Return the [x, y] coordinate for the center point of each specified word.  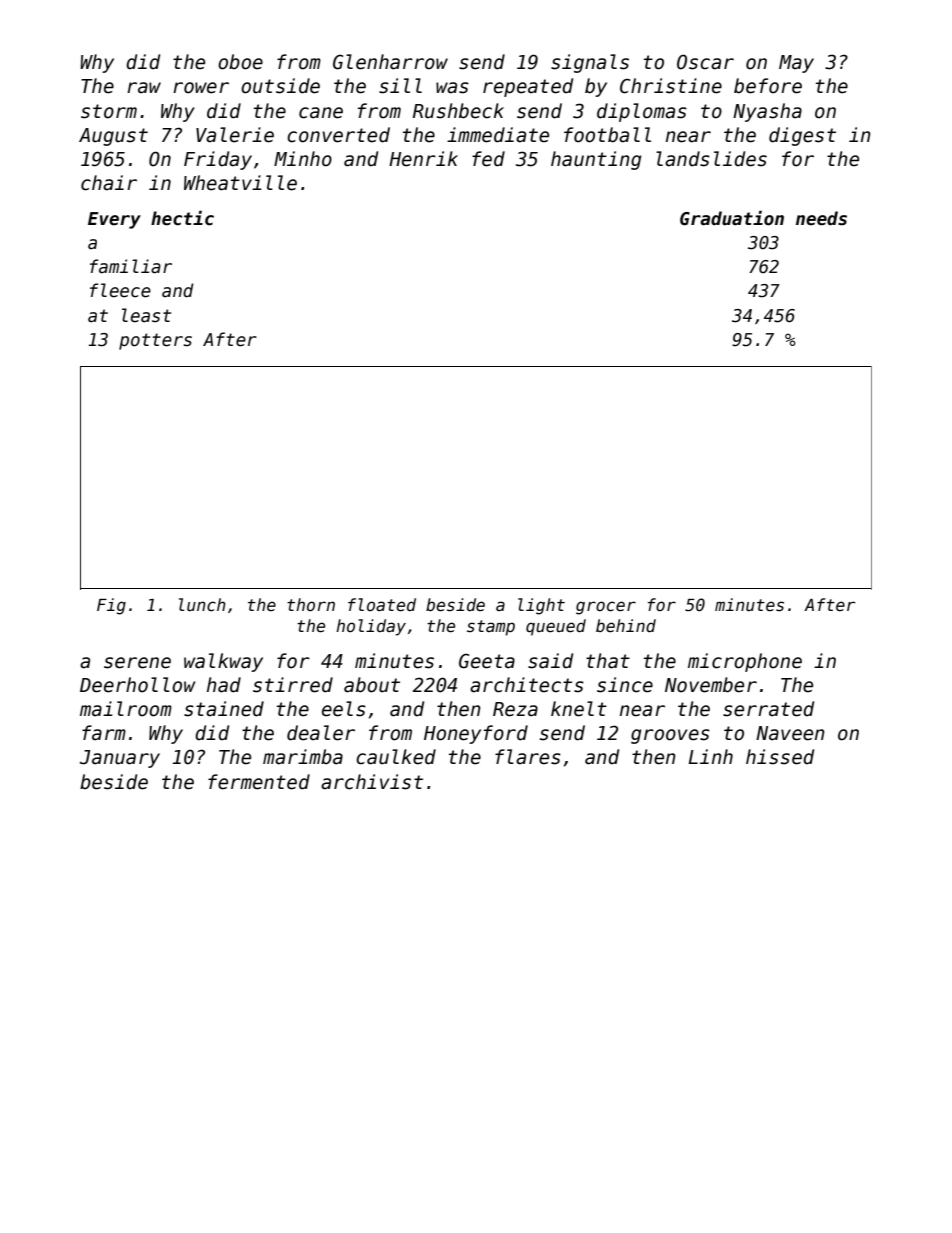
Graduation [732, 218]
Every [114, 220]
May [796, 64]
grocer [606, 608]
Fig [111, 606]
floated [382, 605]
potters [155, 341]
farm [104, 733]
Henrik [423, 159]
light [541, 606]
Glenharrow [390, 62]
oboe [240, 62]
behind [626, 626]
